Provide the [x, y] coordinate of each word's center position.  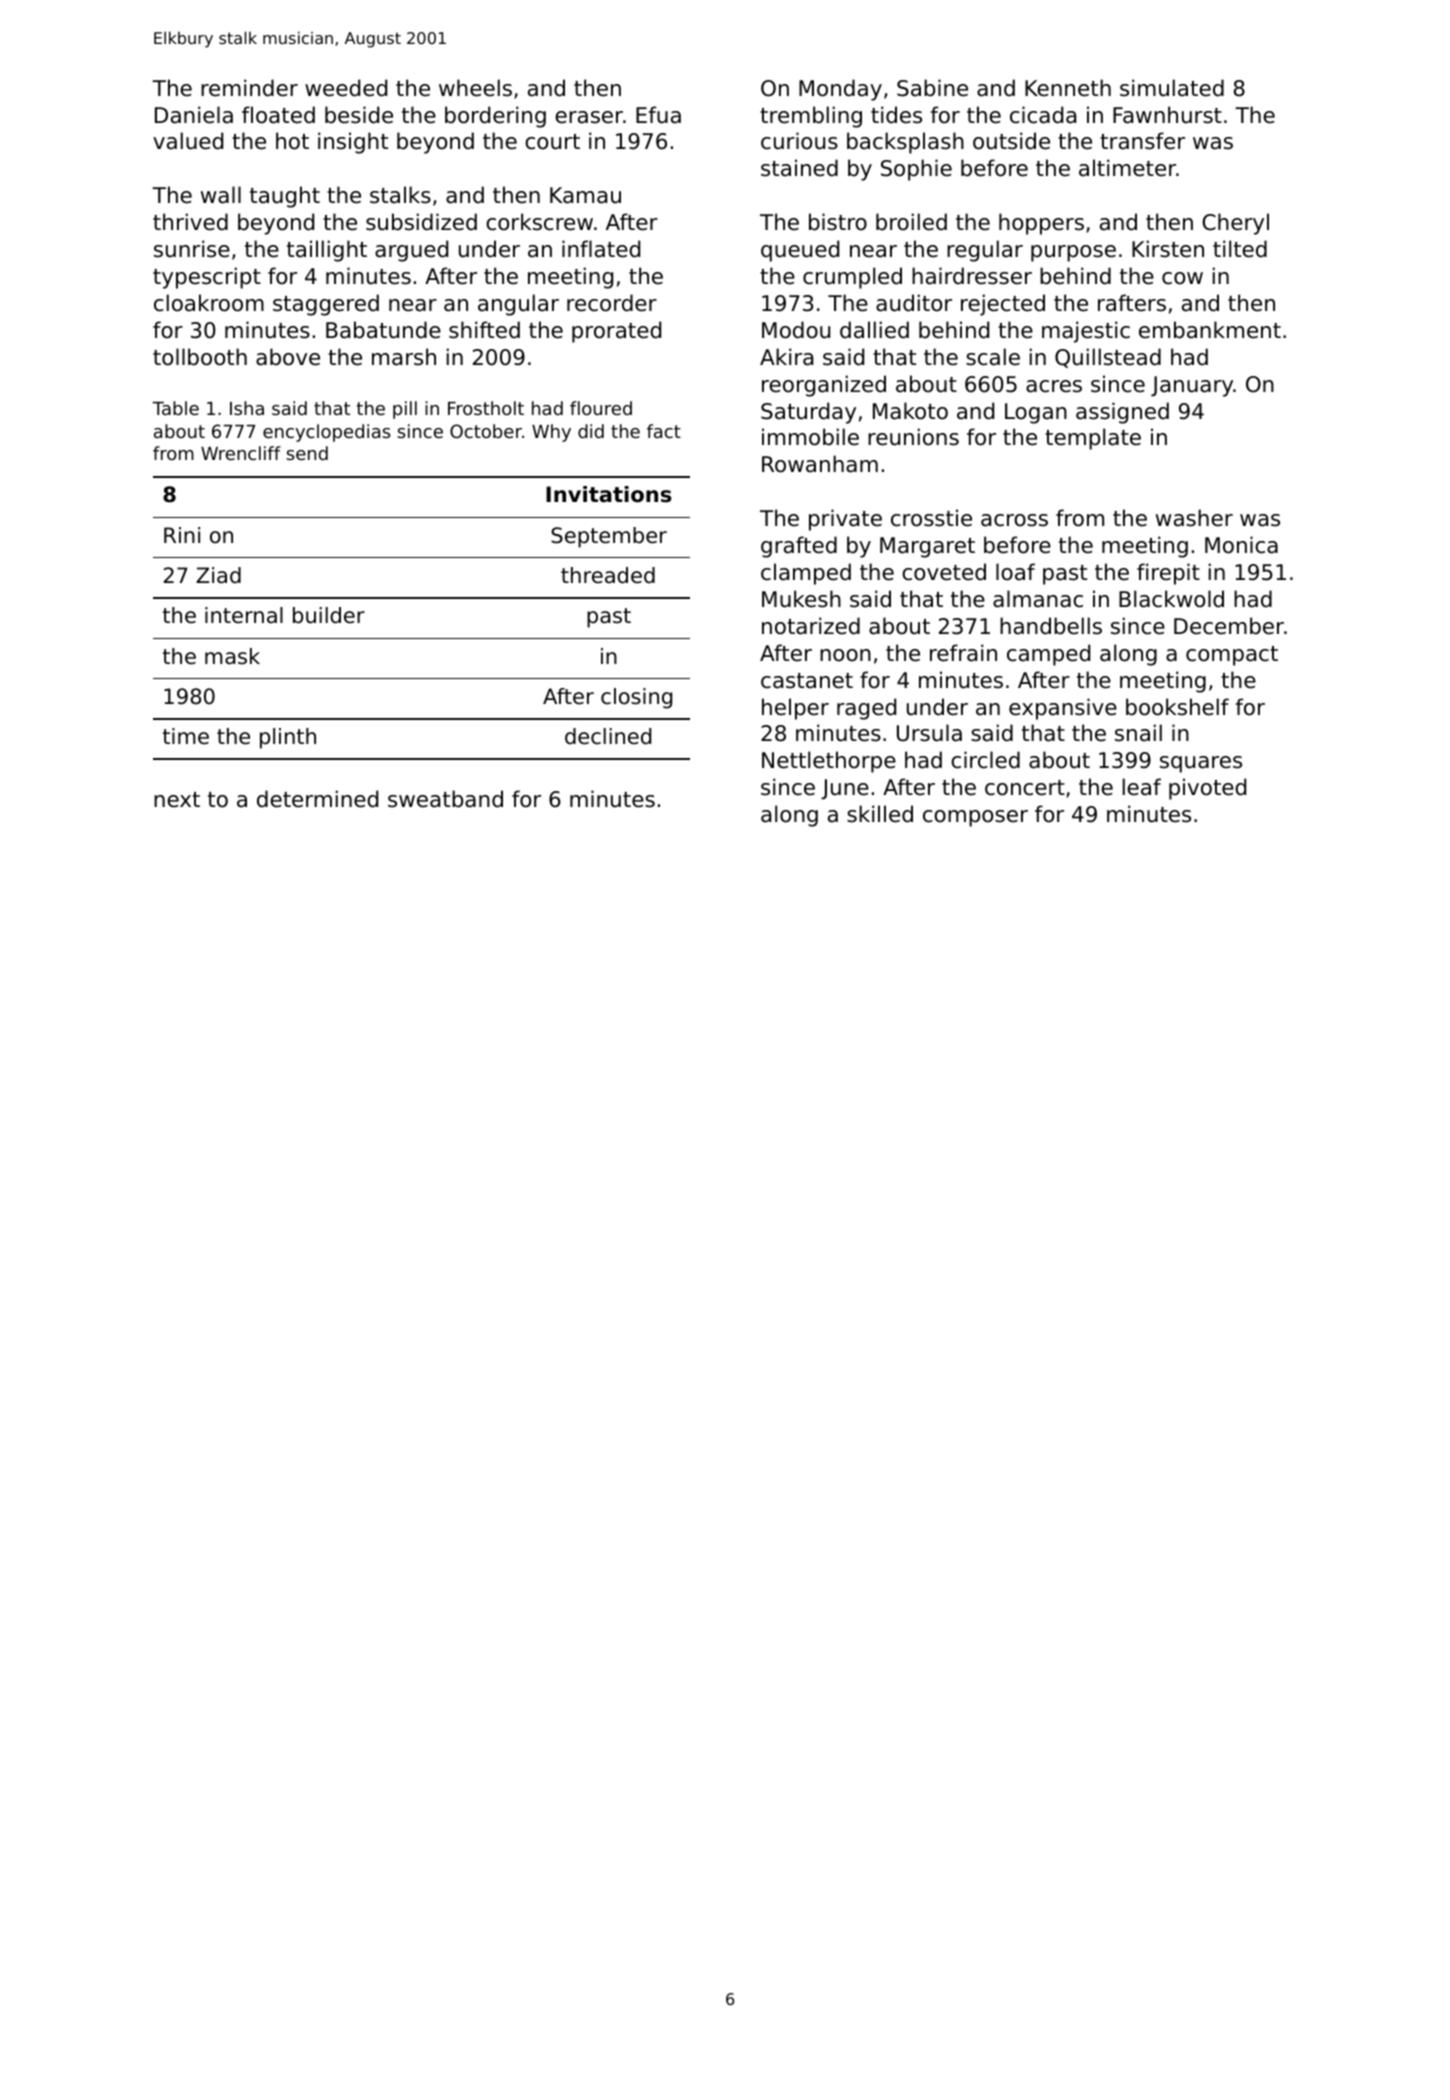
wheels [475, 88]
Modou [796, 330]
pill [405, 410]
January [1192, 386]
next [177, 800]
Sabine [932, 88]
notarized [811, 626]
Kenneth [1068, 88]
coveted [944, 572]
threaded [608, 575]
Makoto [910, 411]
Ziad [218, 575]
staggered [326, 305]
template [1093, 439]
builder [329, 615]
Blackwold [1171, 599]
